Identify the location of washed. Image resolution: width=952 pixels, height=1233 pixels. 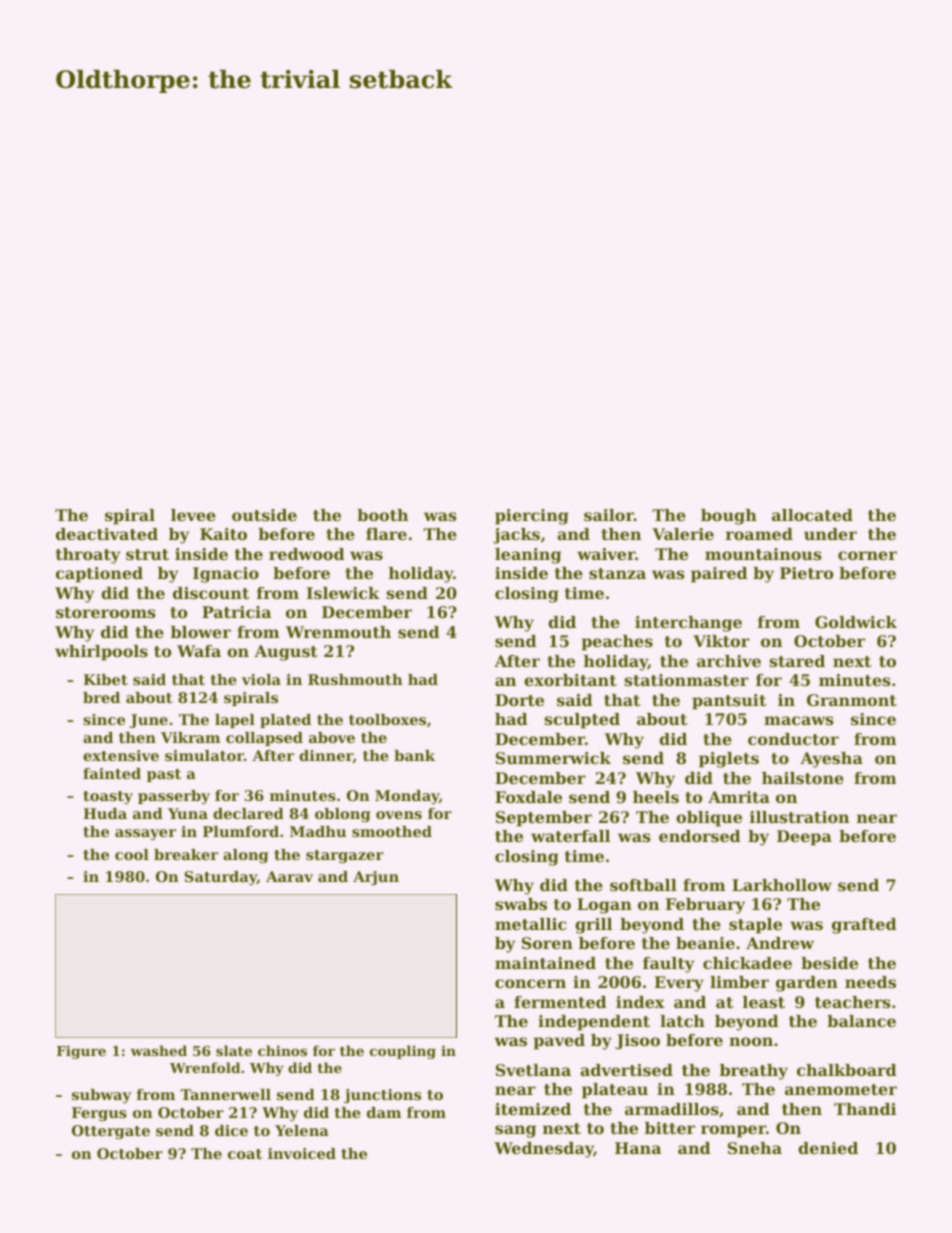
(158, 1050).
